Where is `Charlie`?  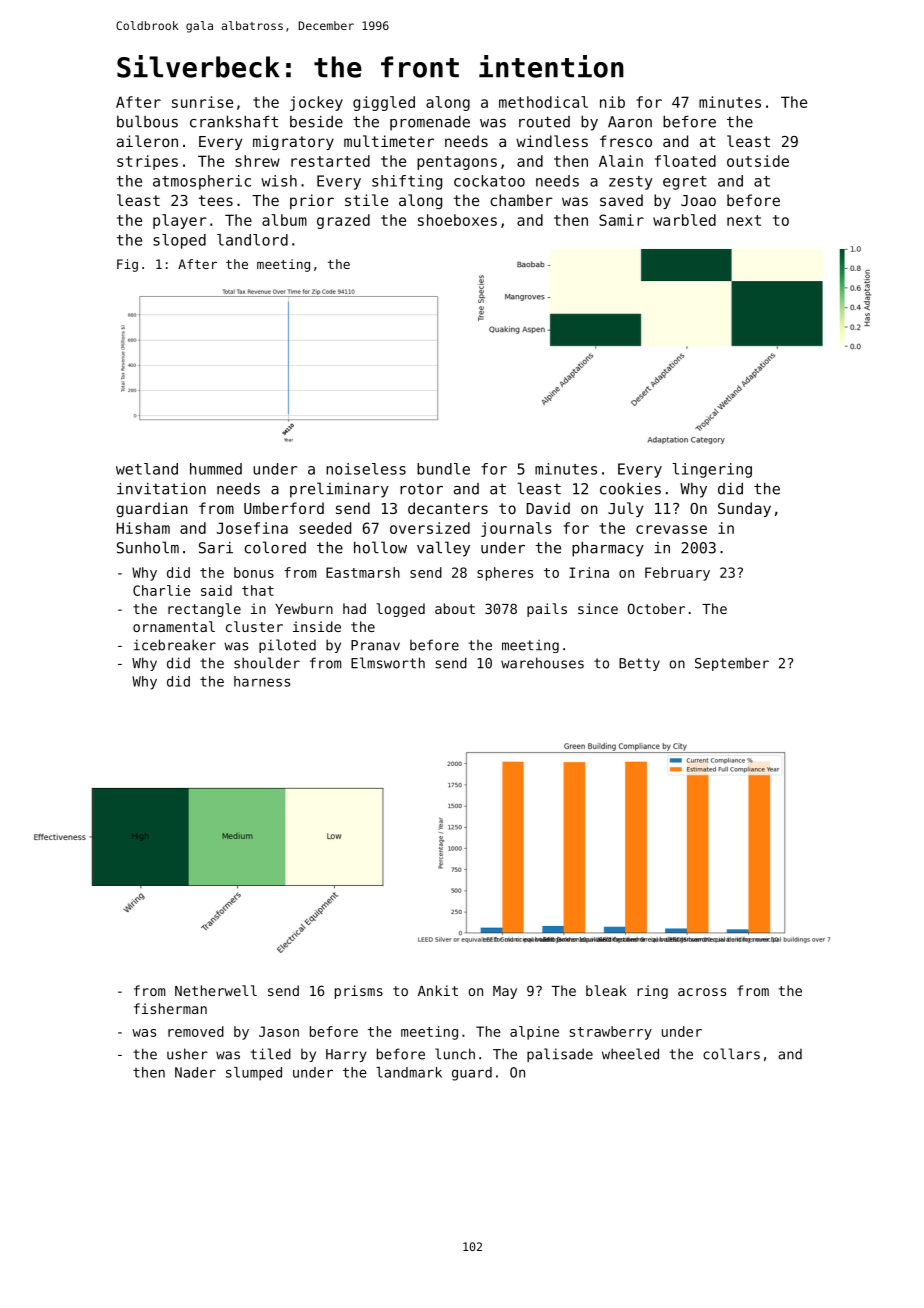
Charlie is located at coordinates (162, 590).
